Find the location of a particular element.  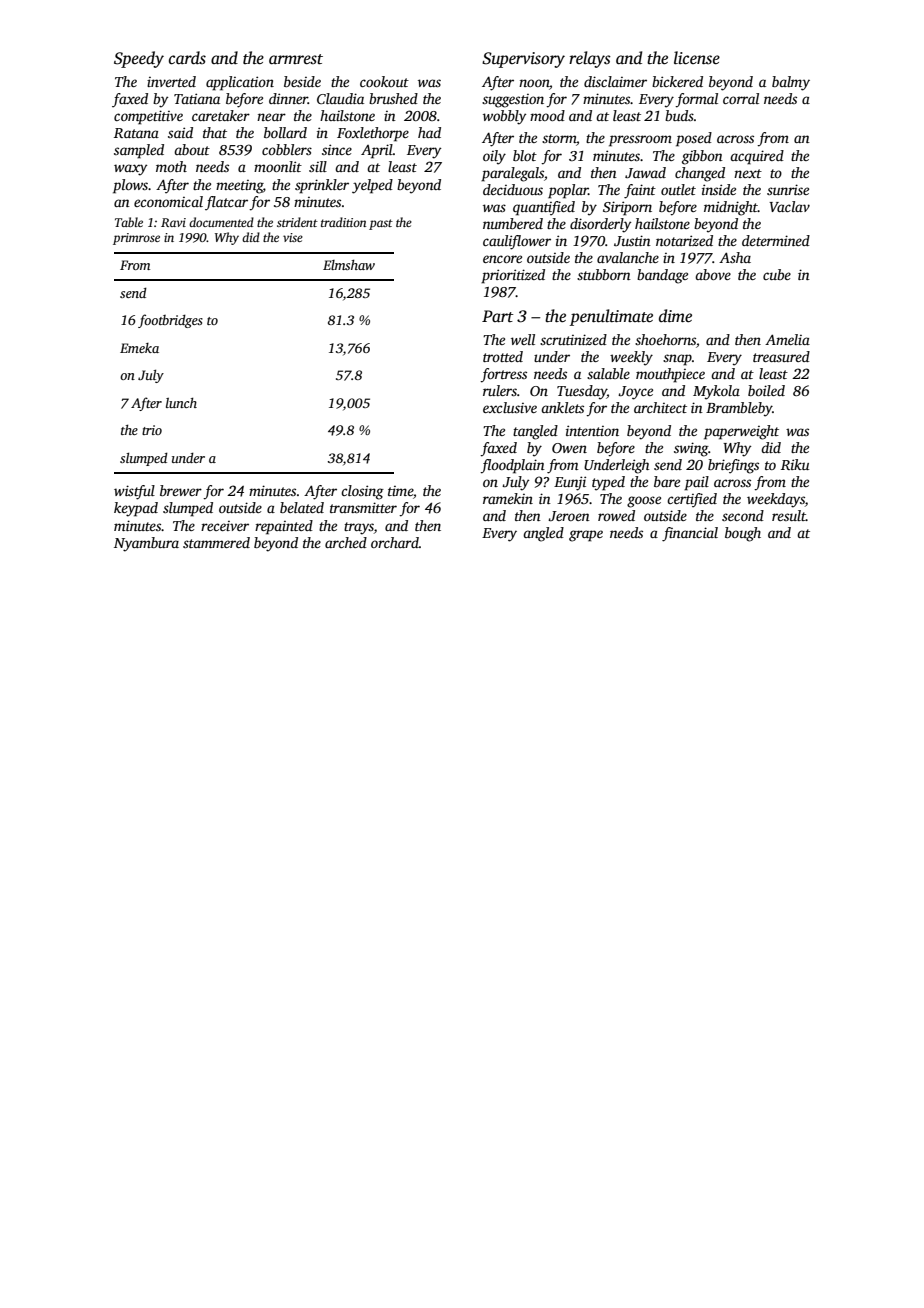

competitive is located at coordinates (148, 117).
